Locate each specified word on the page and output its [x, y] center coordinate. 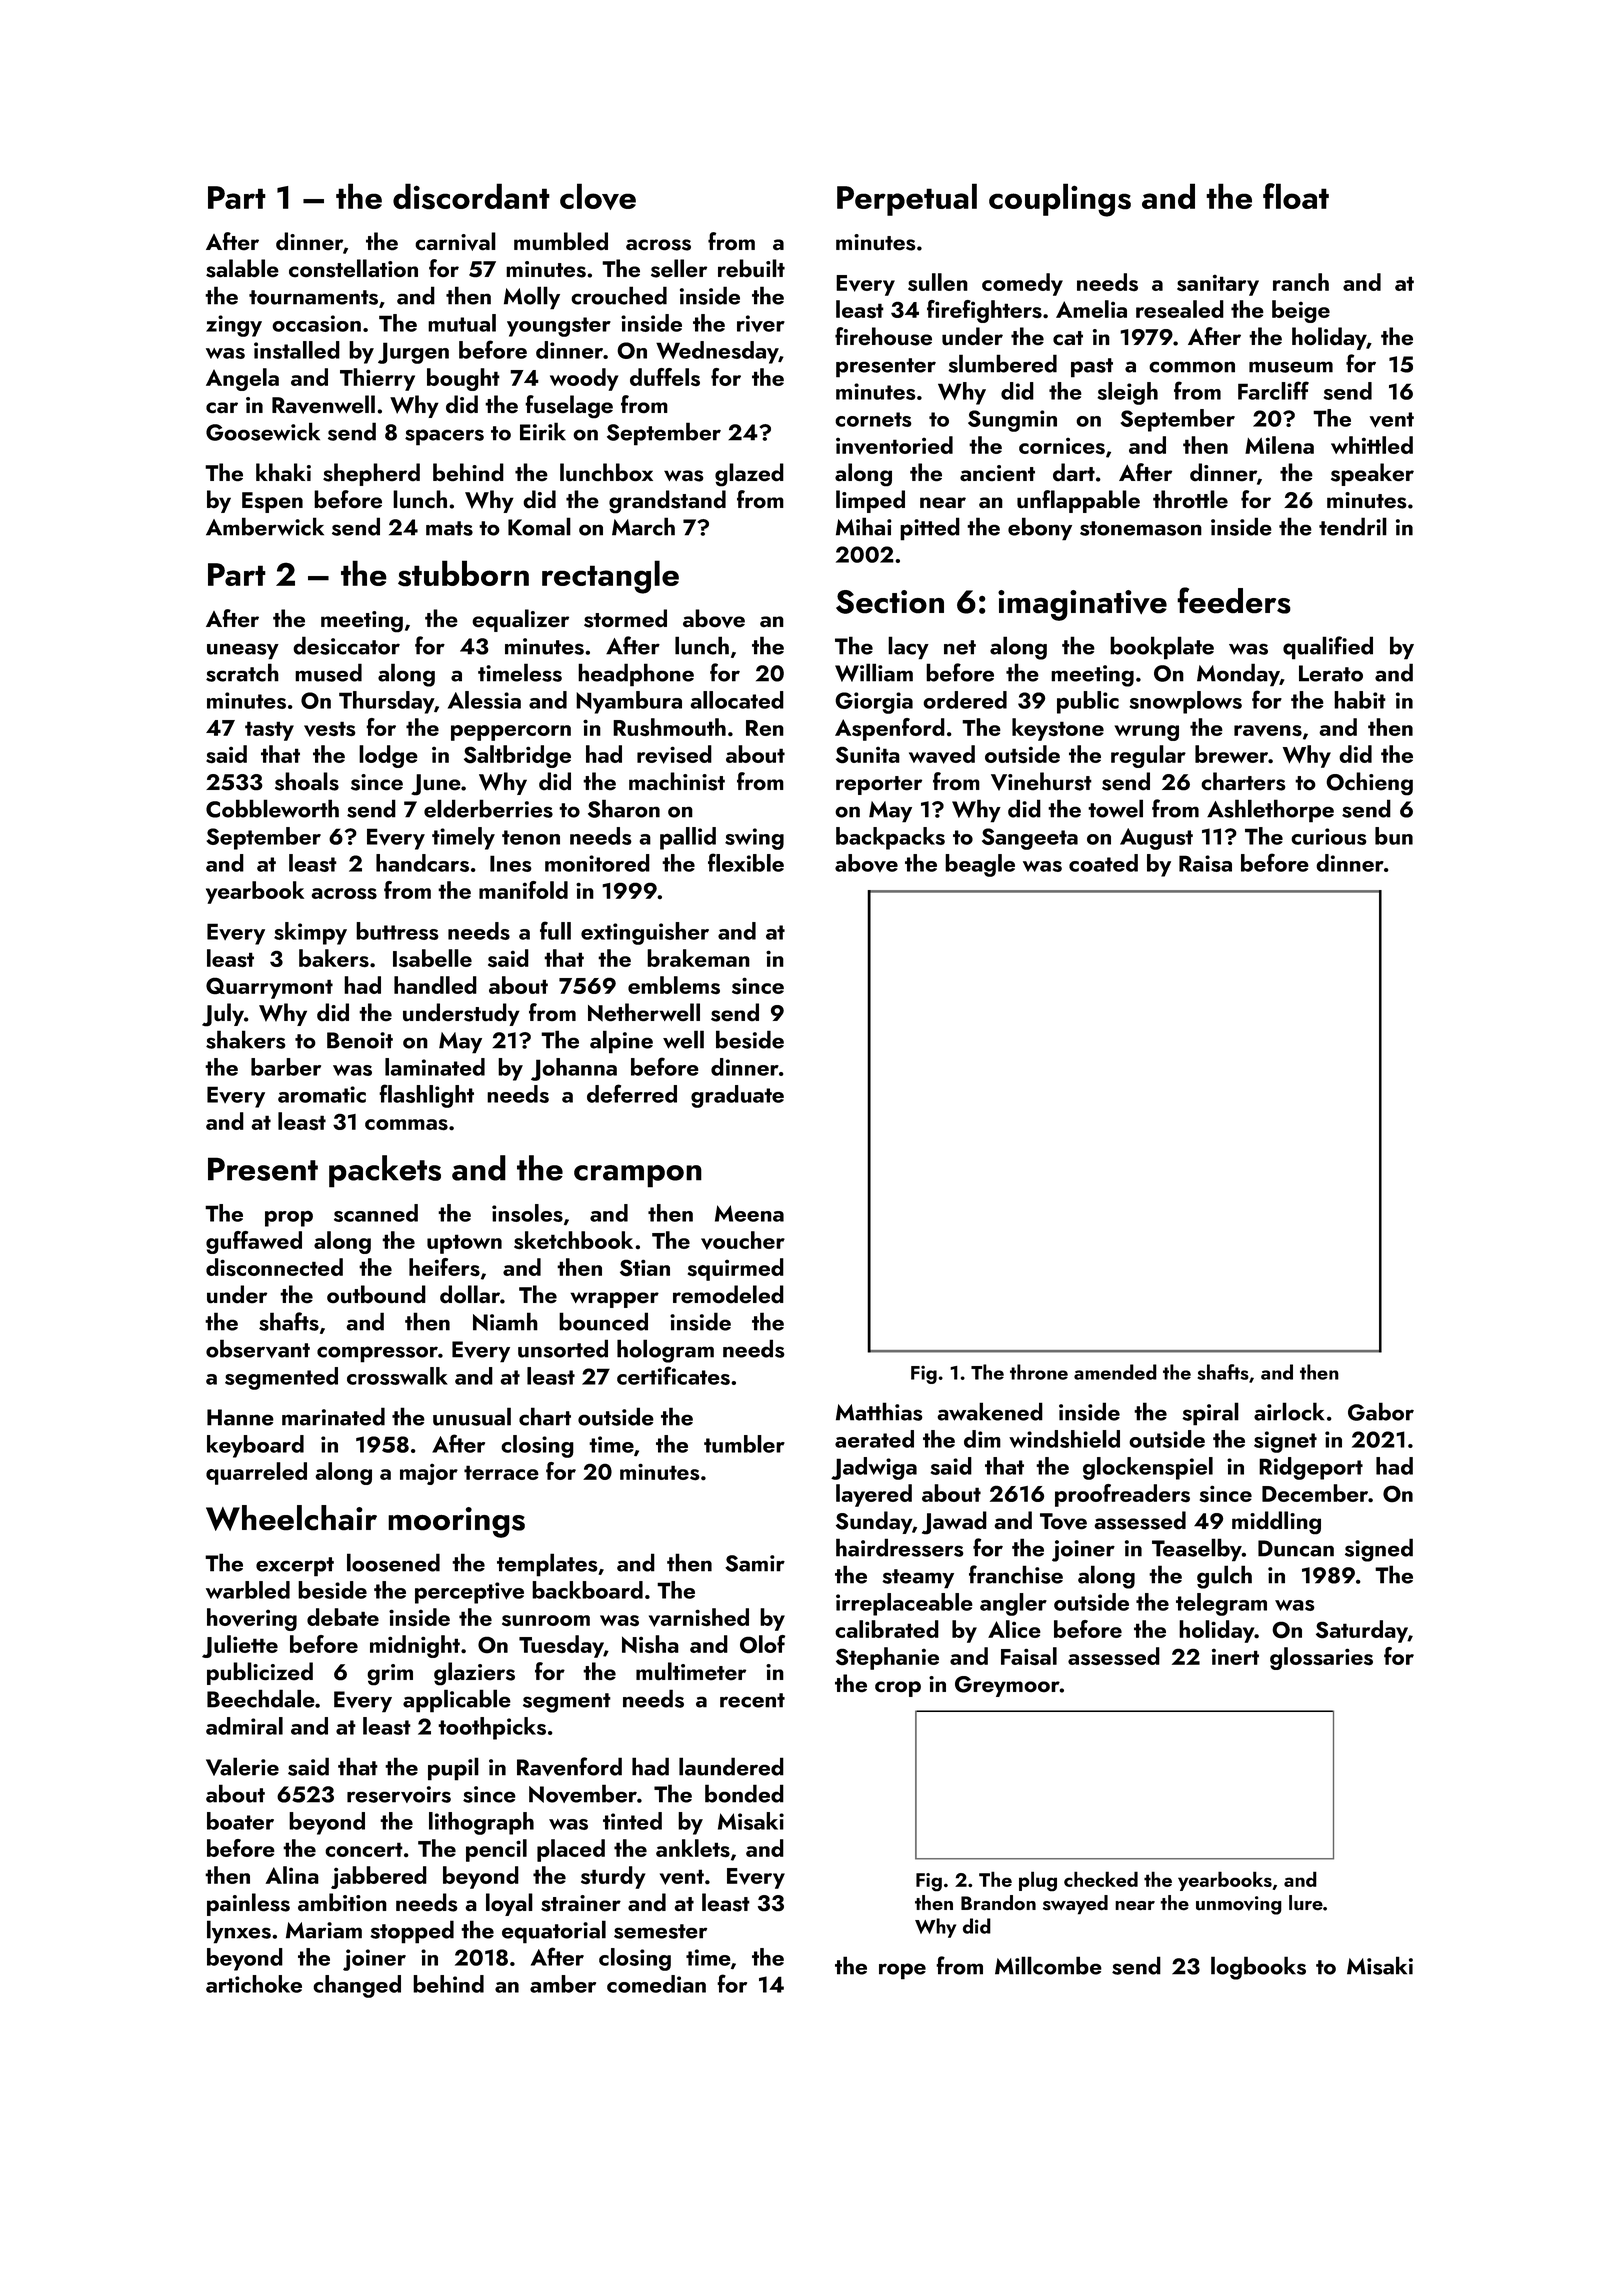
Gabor [1381, 1411]
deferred [632, 1093]
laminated [435, 1067]
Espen [272, 502]
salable [242, 268]
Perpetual [907, 199]
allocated [737, 700]
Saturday [1362, 1631]
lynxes [239, 1932]
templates [547, 1565]
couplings [1060, 200]
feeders [1234, 600]
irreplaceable [904, 1604]
